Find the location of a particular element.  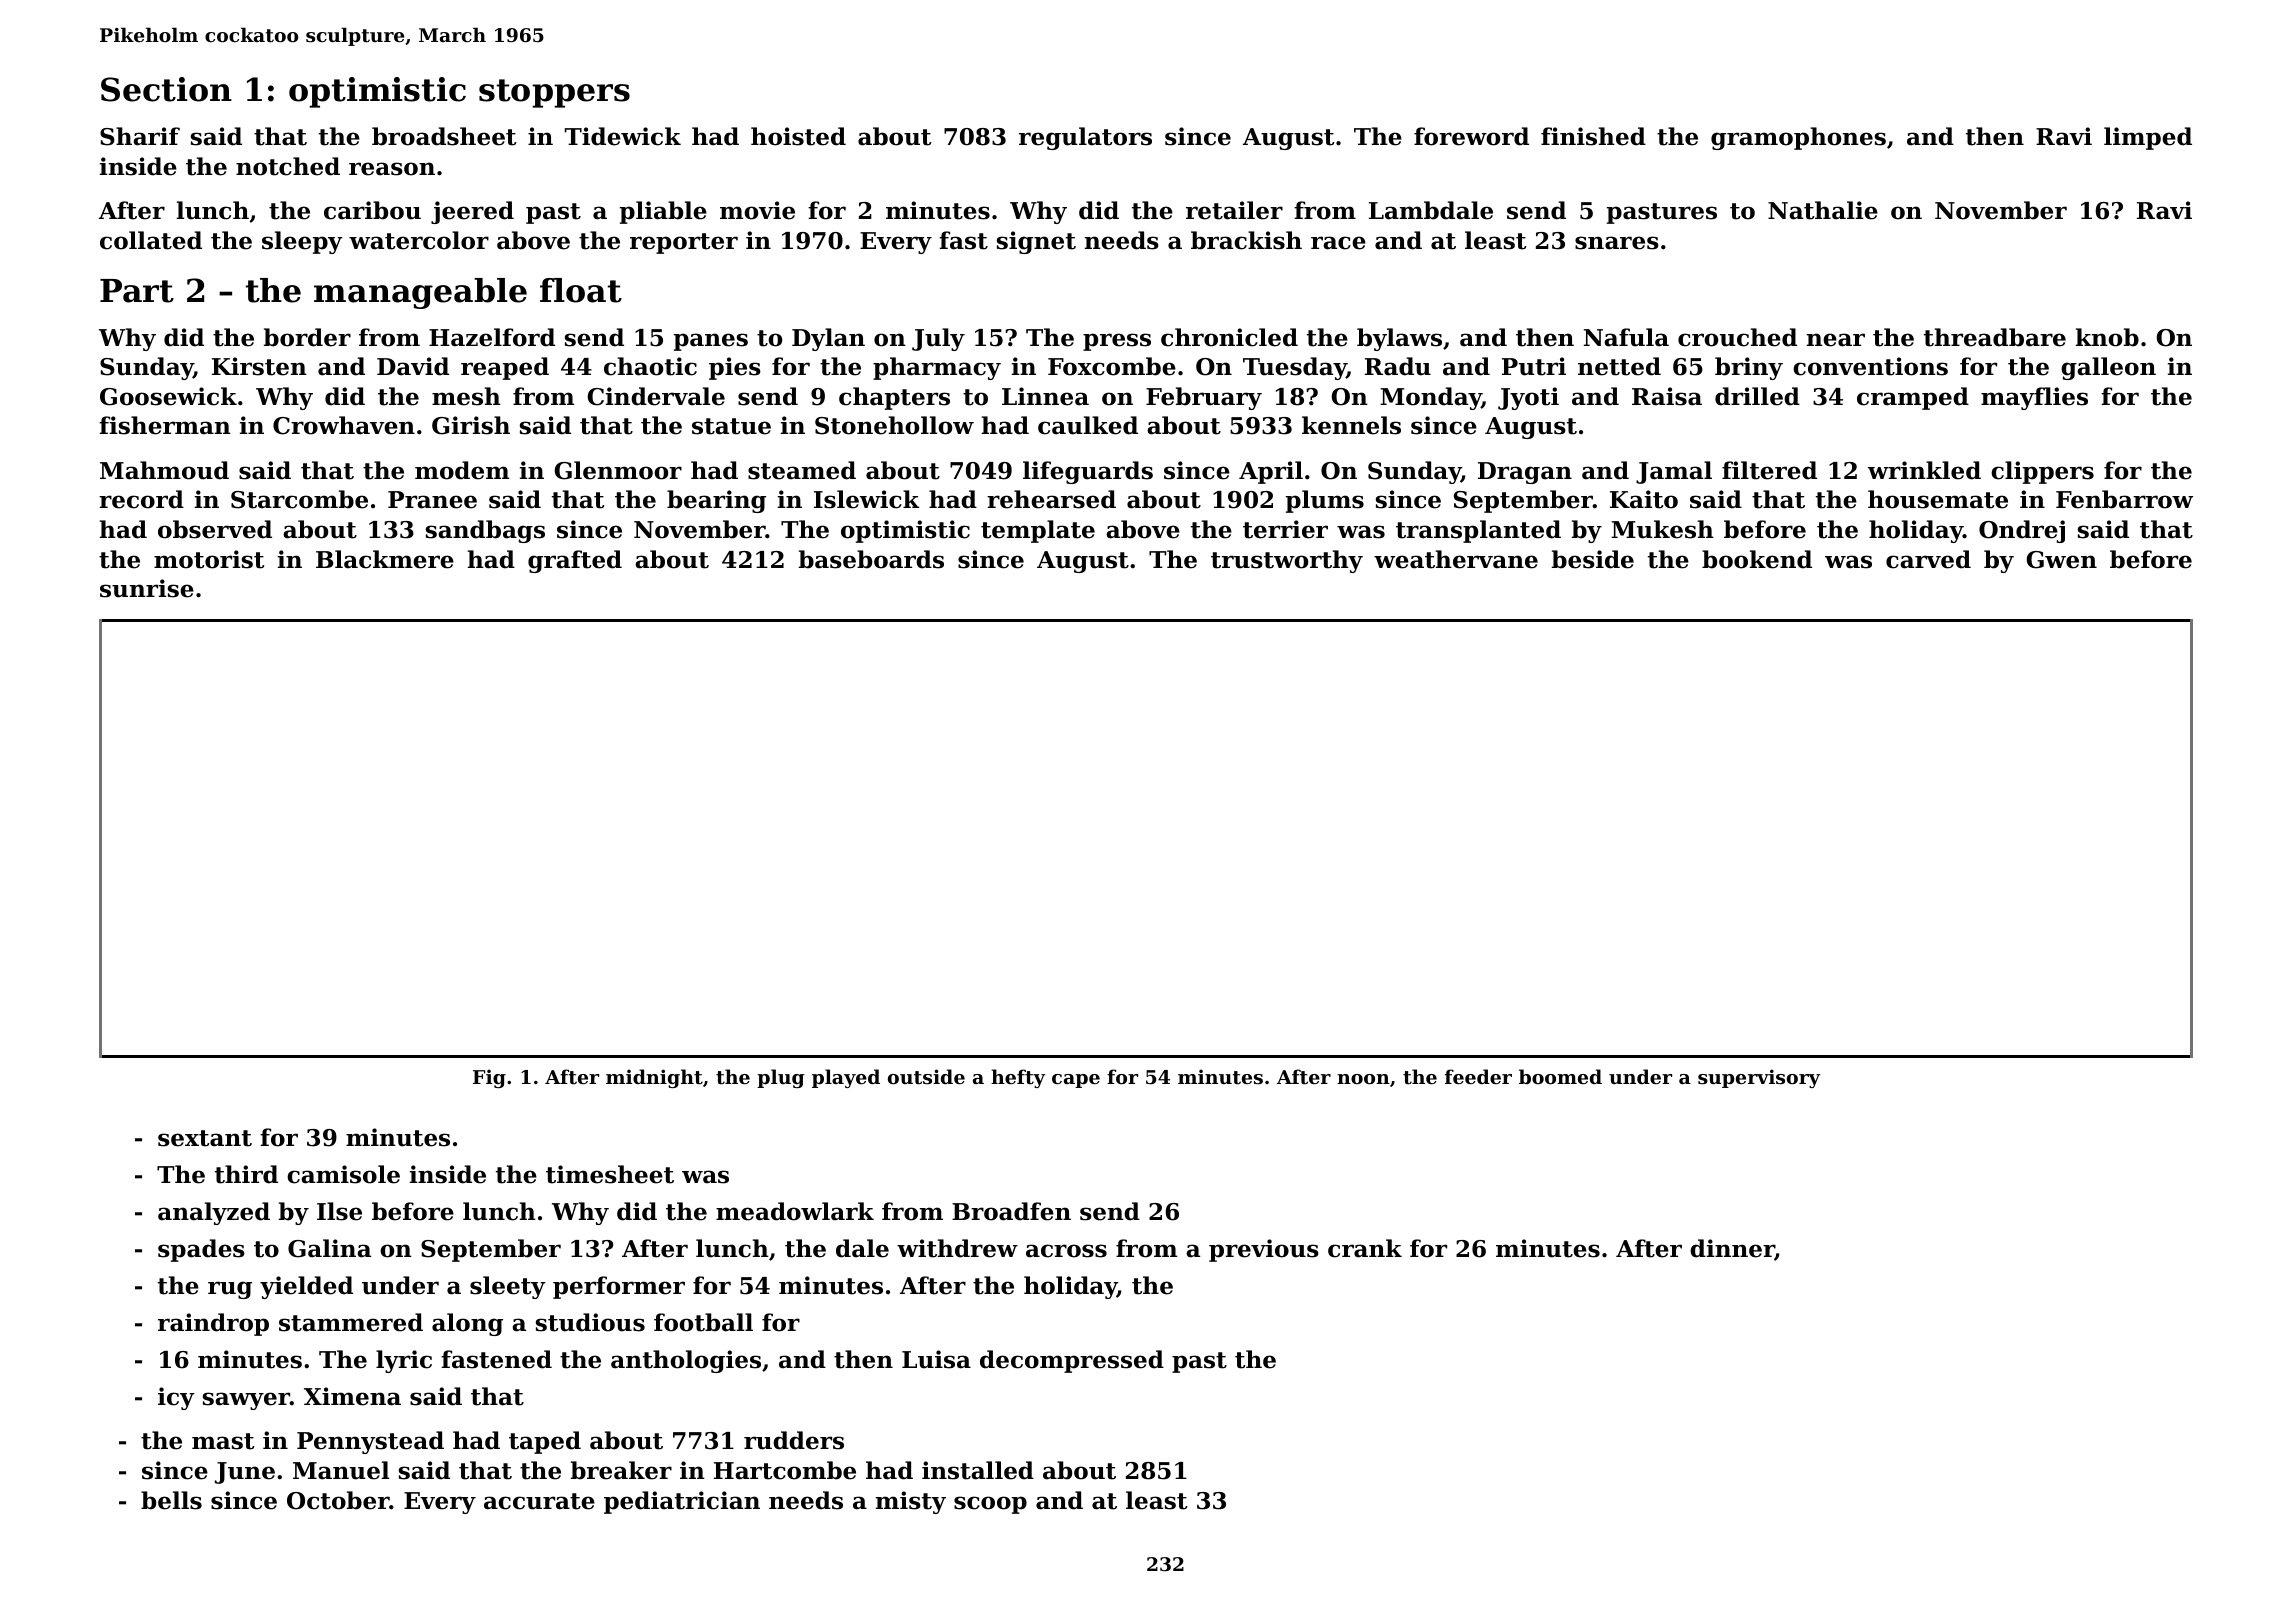

Nathalie is located at coordinates (1823, 210).
